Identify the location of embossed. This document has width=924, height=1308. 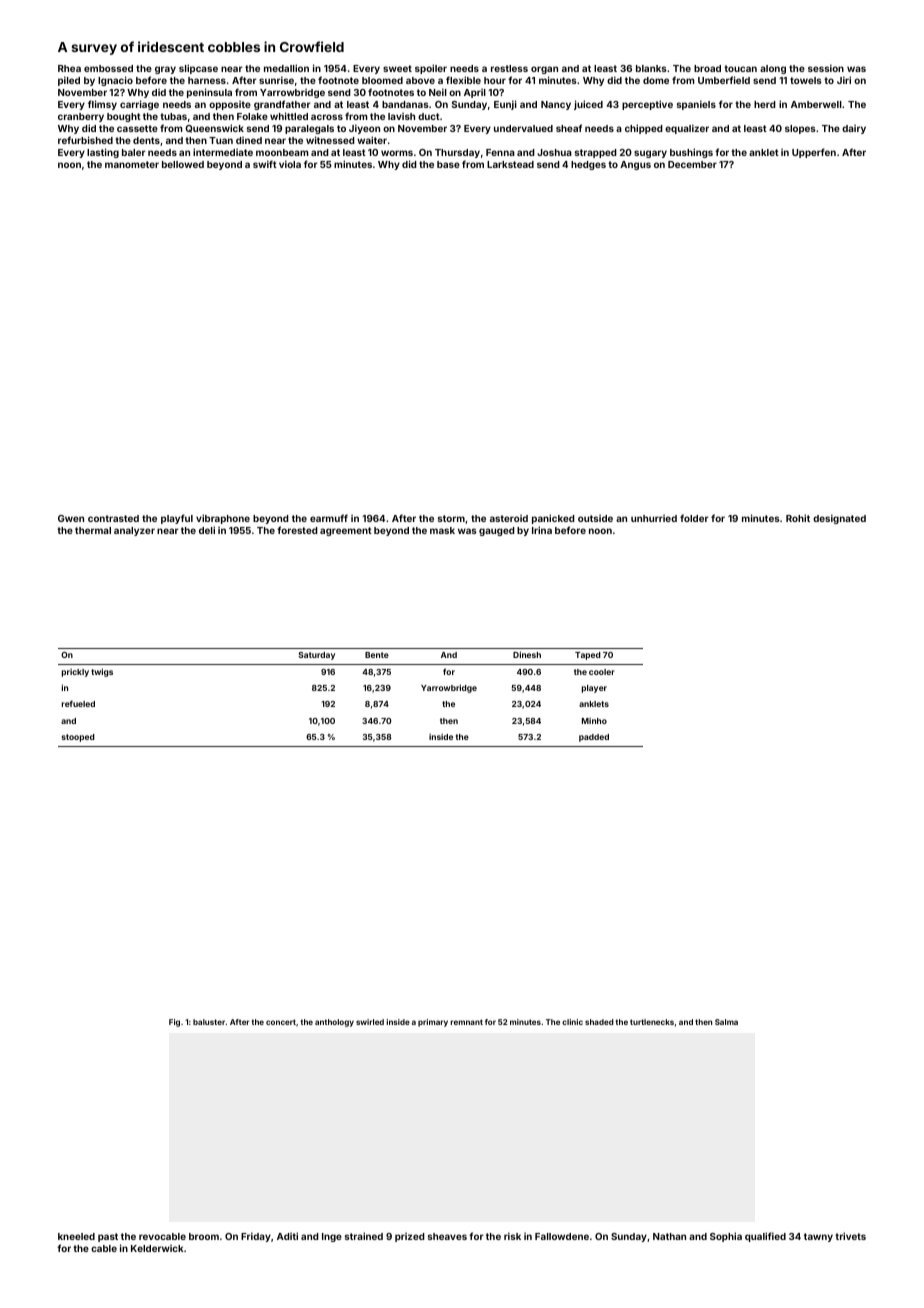
(108, 68).
